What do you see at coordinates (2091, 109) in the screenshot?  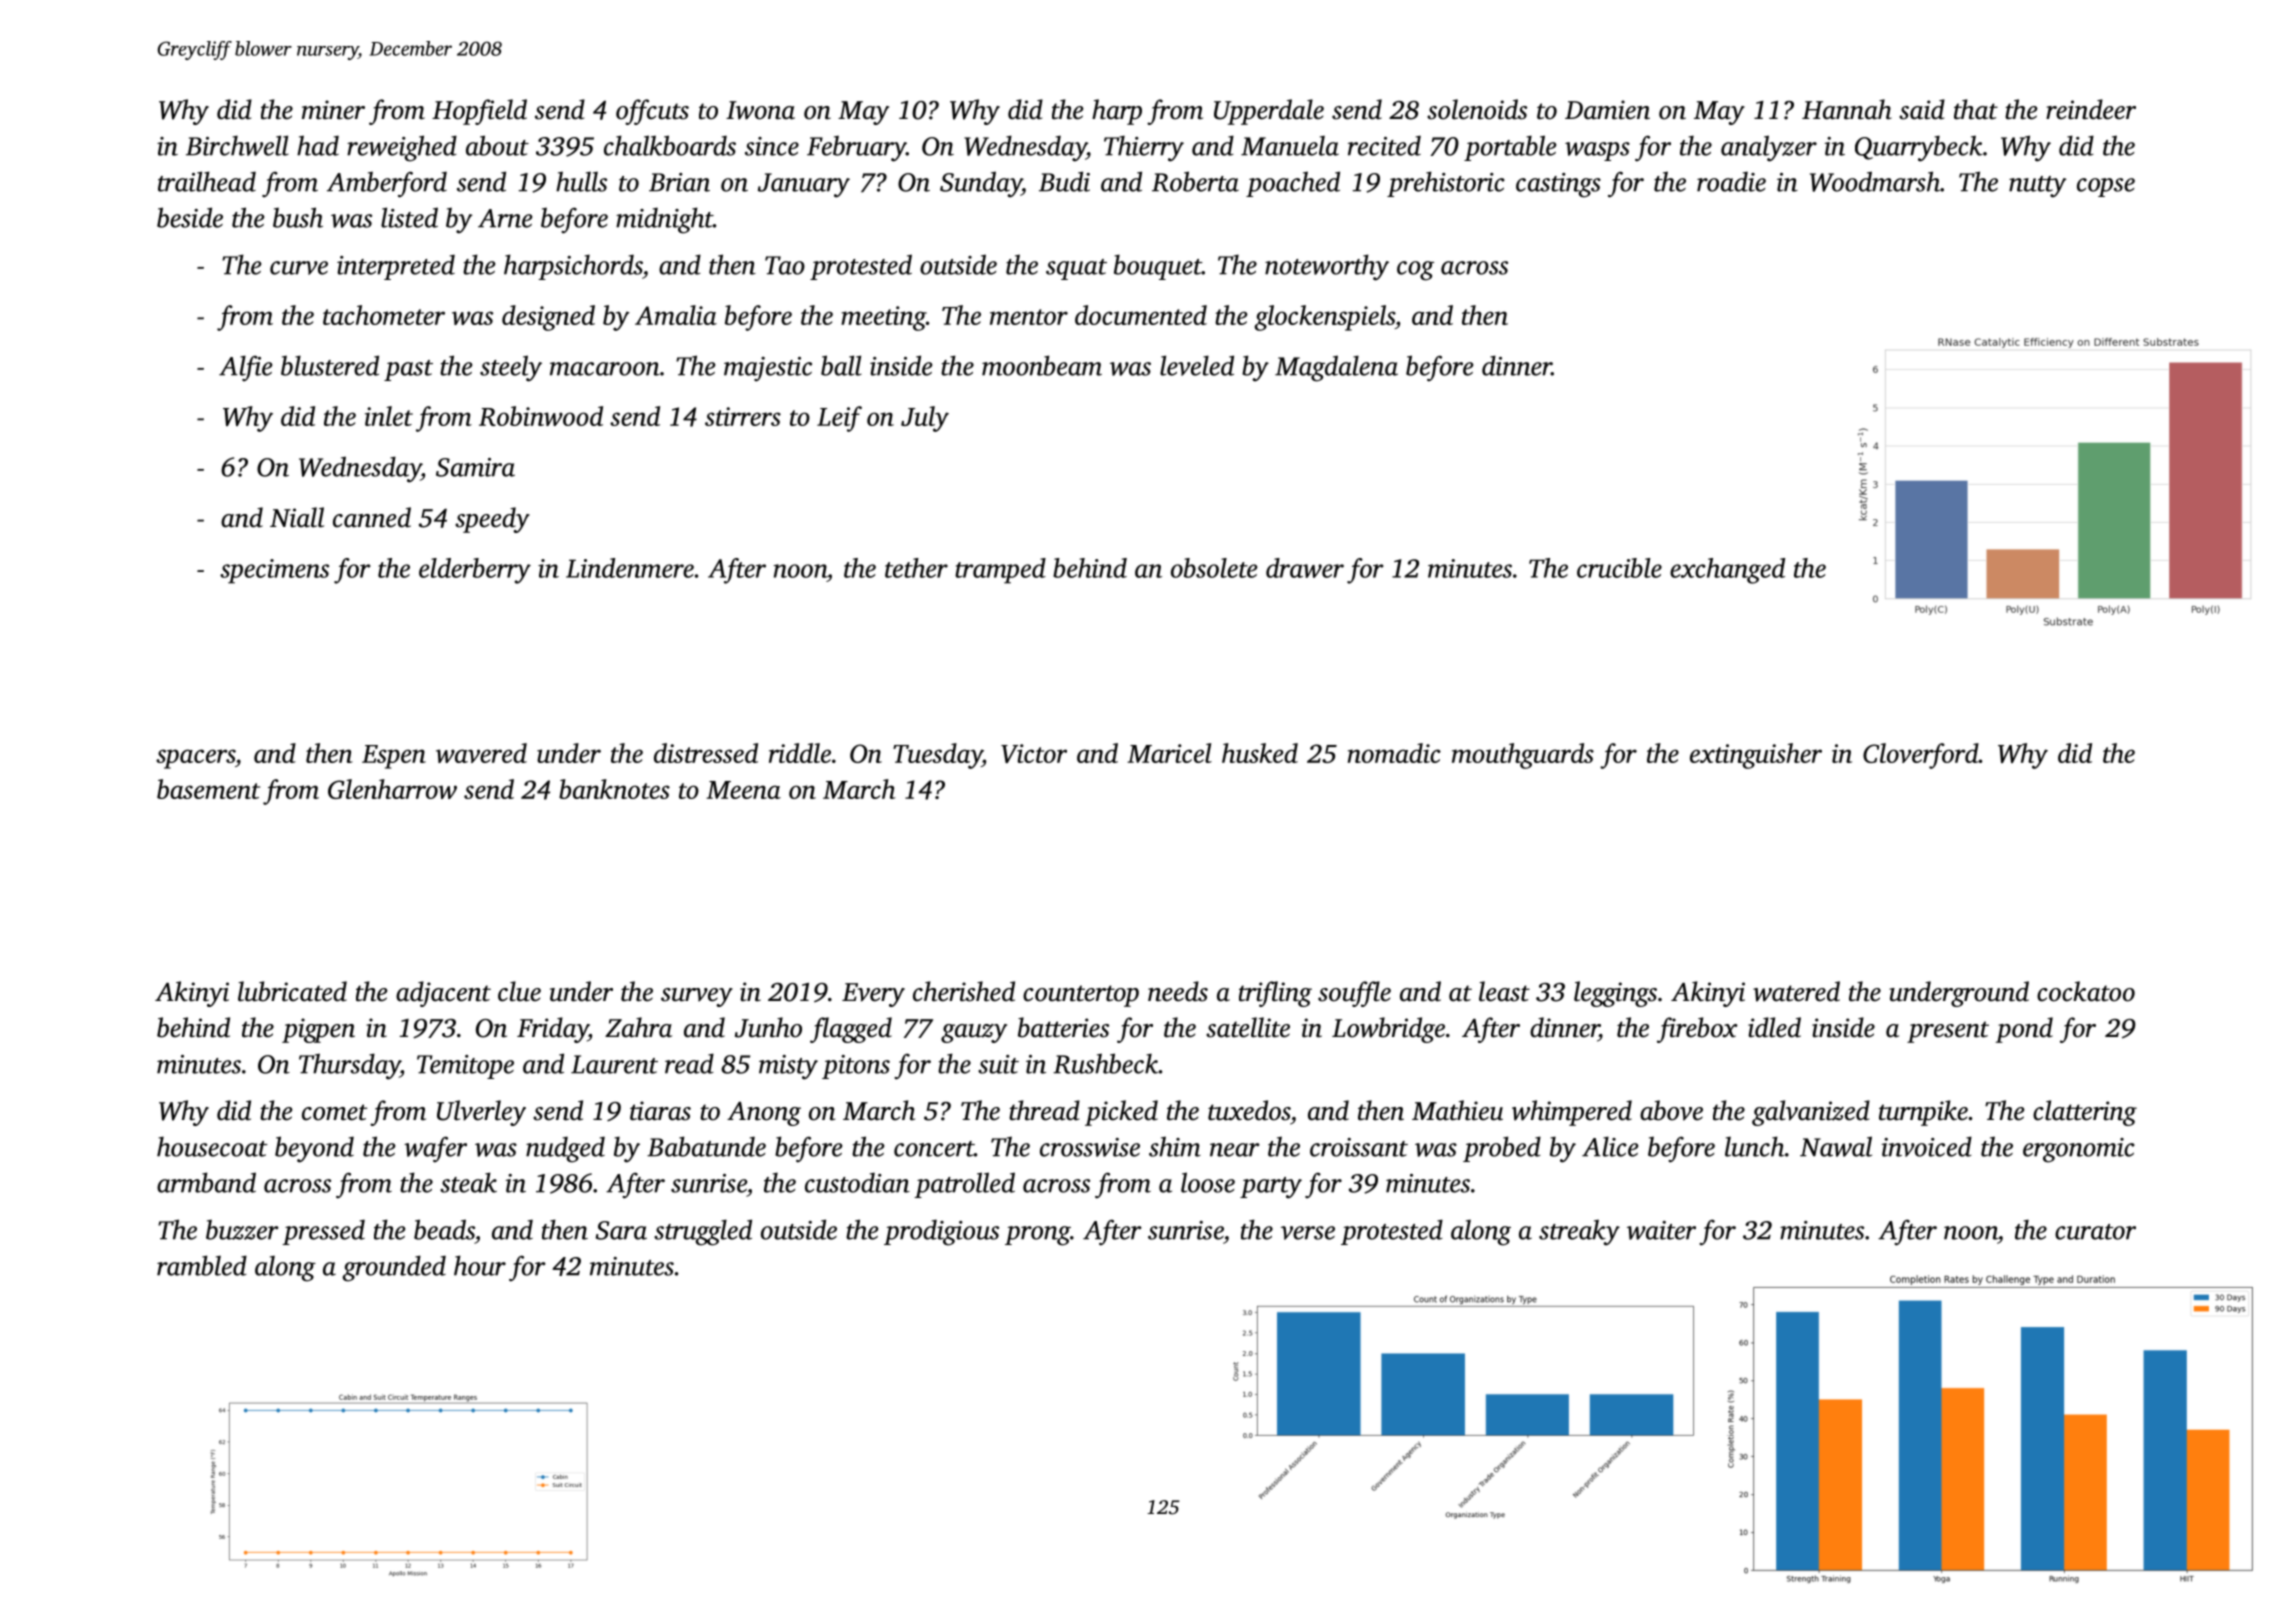 I see `reindeer` at bounding box center [2091, 109].
